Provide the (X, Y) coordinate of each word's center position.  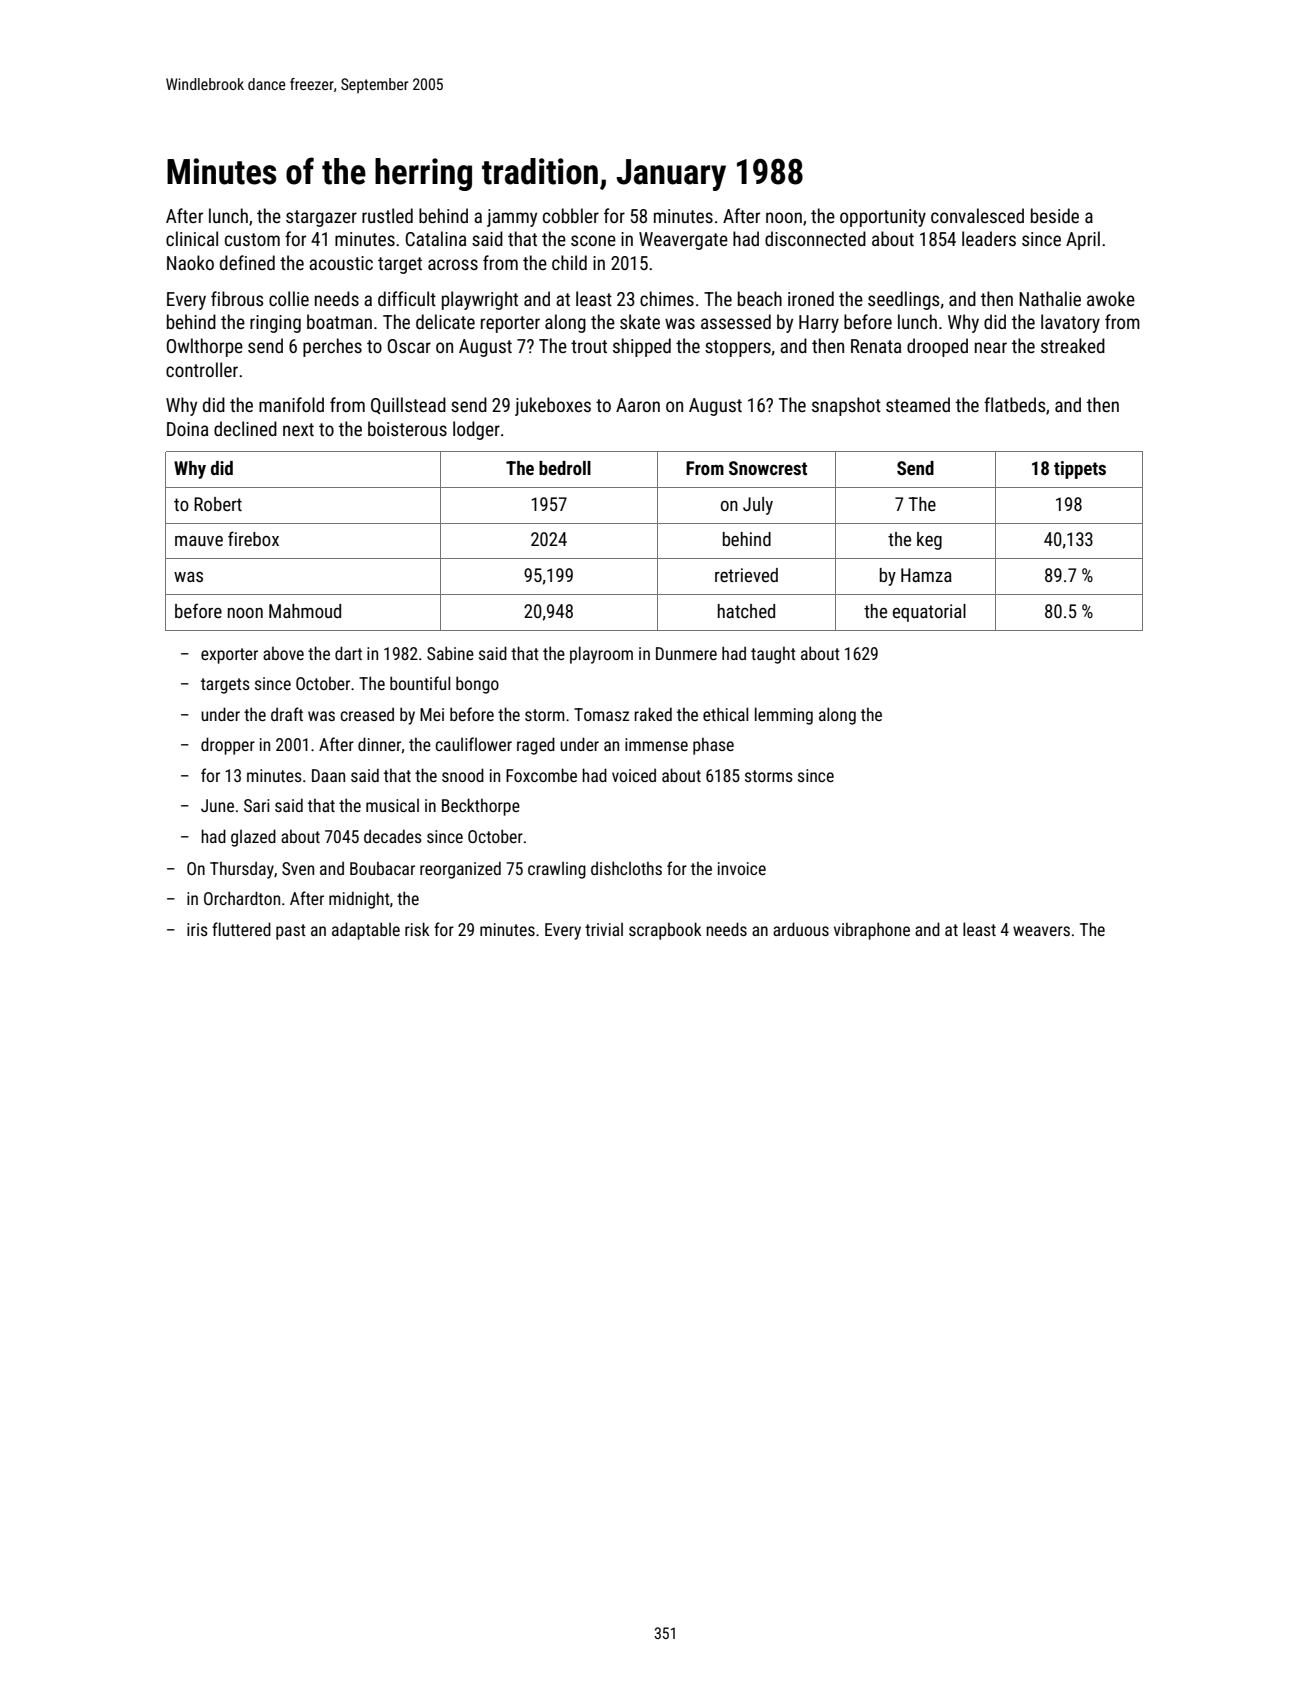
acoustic (341, 263)
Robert (218, 504)
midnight (359, 900)
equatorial (929, 613)
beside (1055, 215)
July (758, 506)
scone (593, 240)
